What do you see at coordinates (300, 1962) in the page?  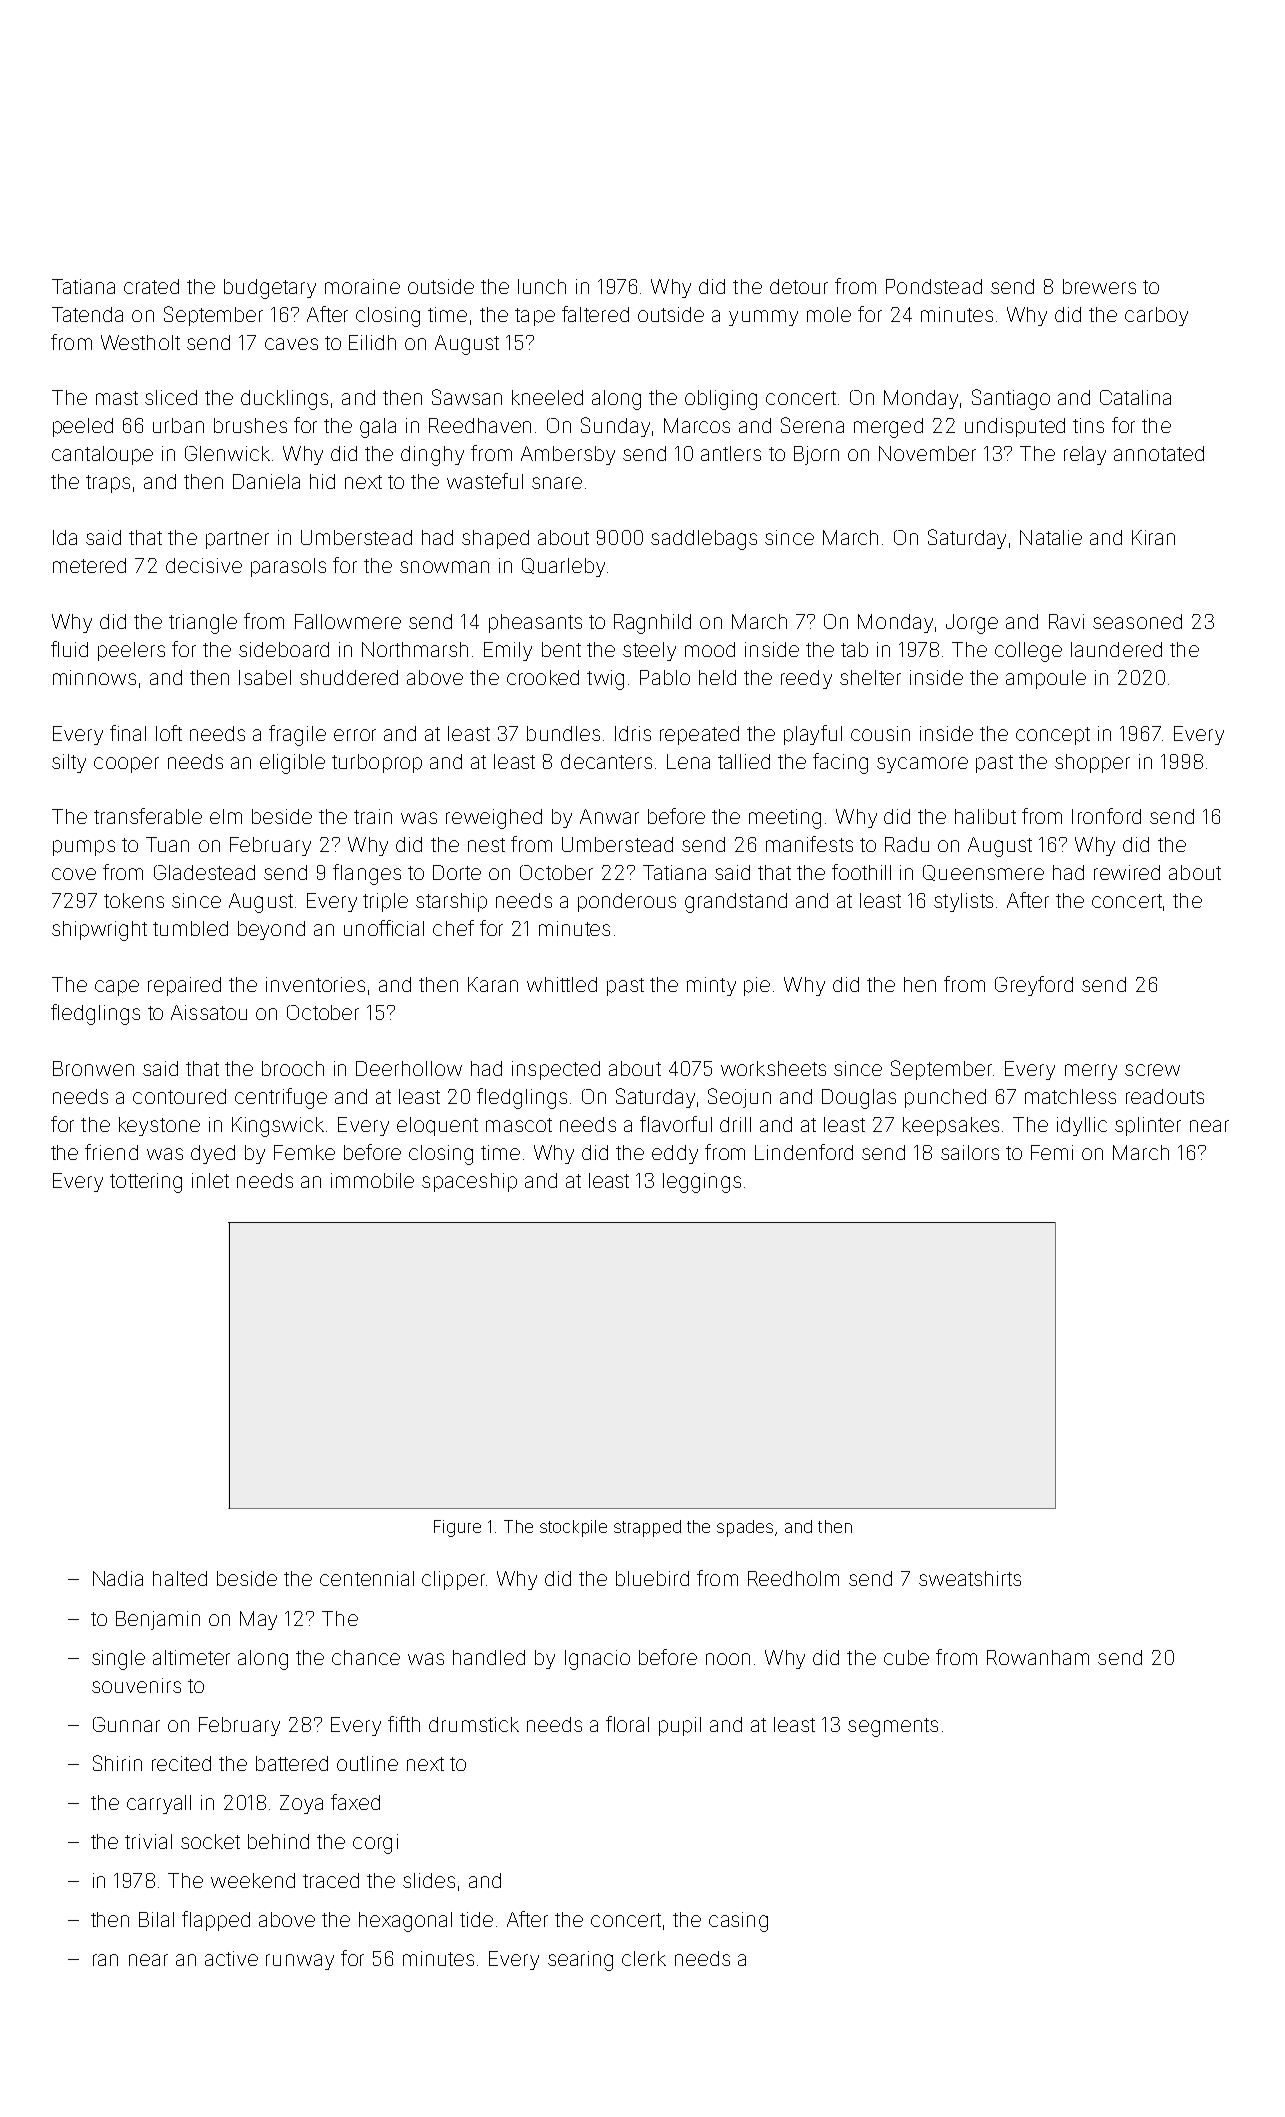 I see `runway` at bounding box center [300, 1962].
